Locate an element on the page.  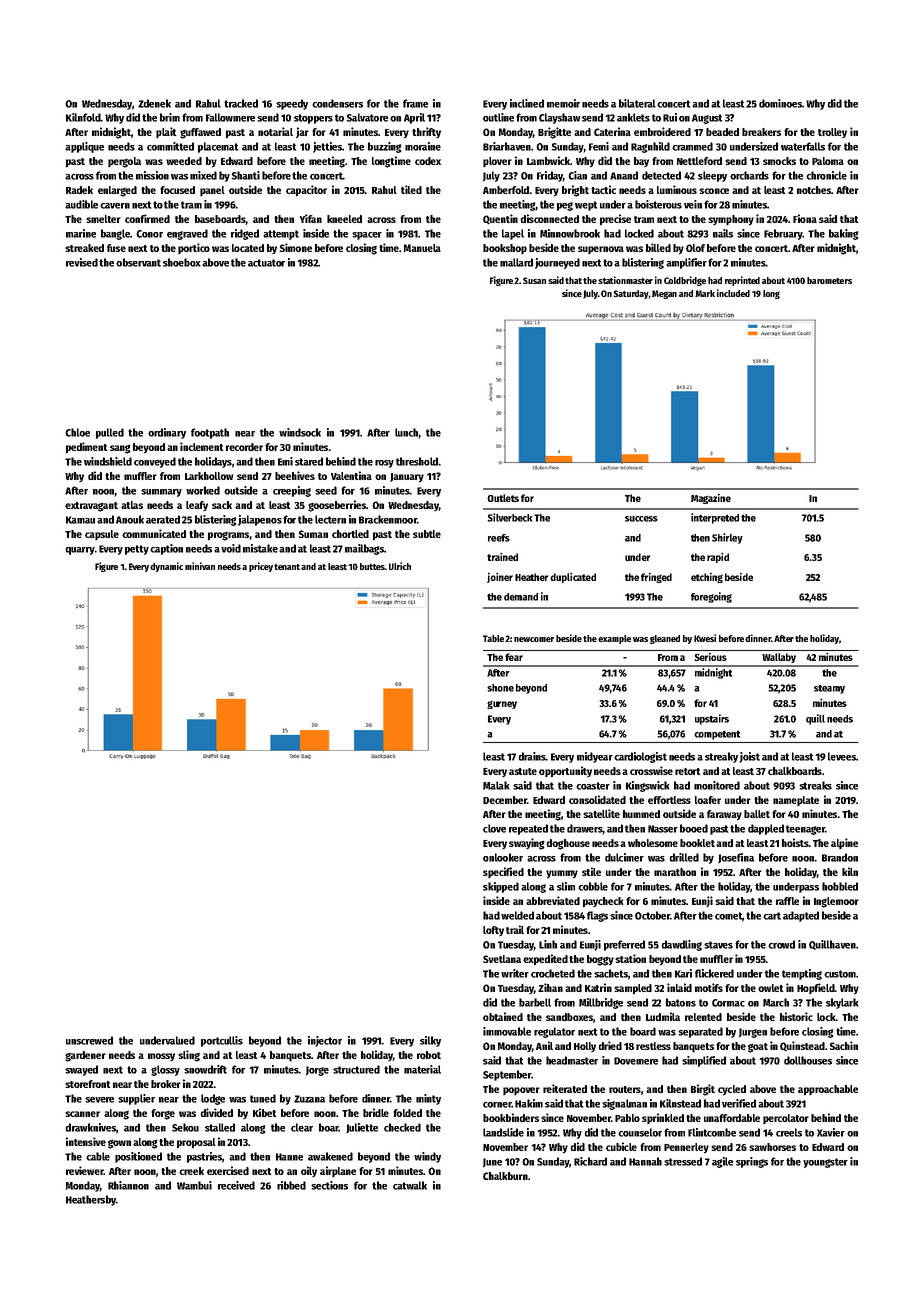
Rhiannon is located at coordinates (128, 1185).
